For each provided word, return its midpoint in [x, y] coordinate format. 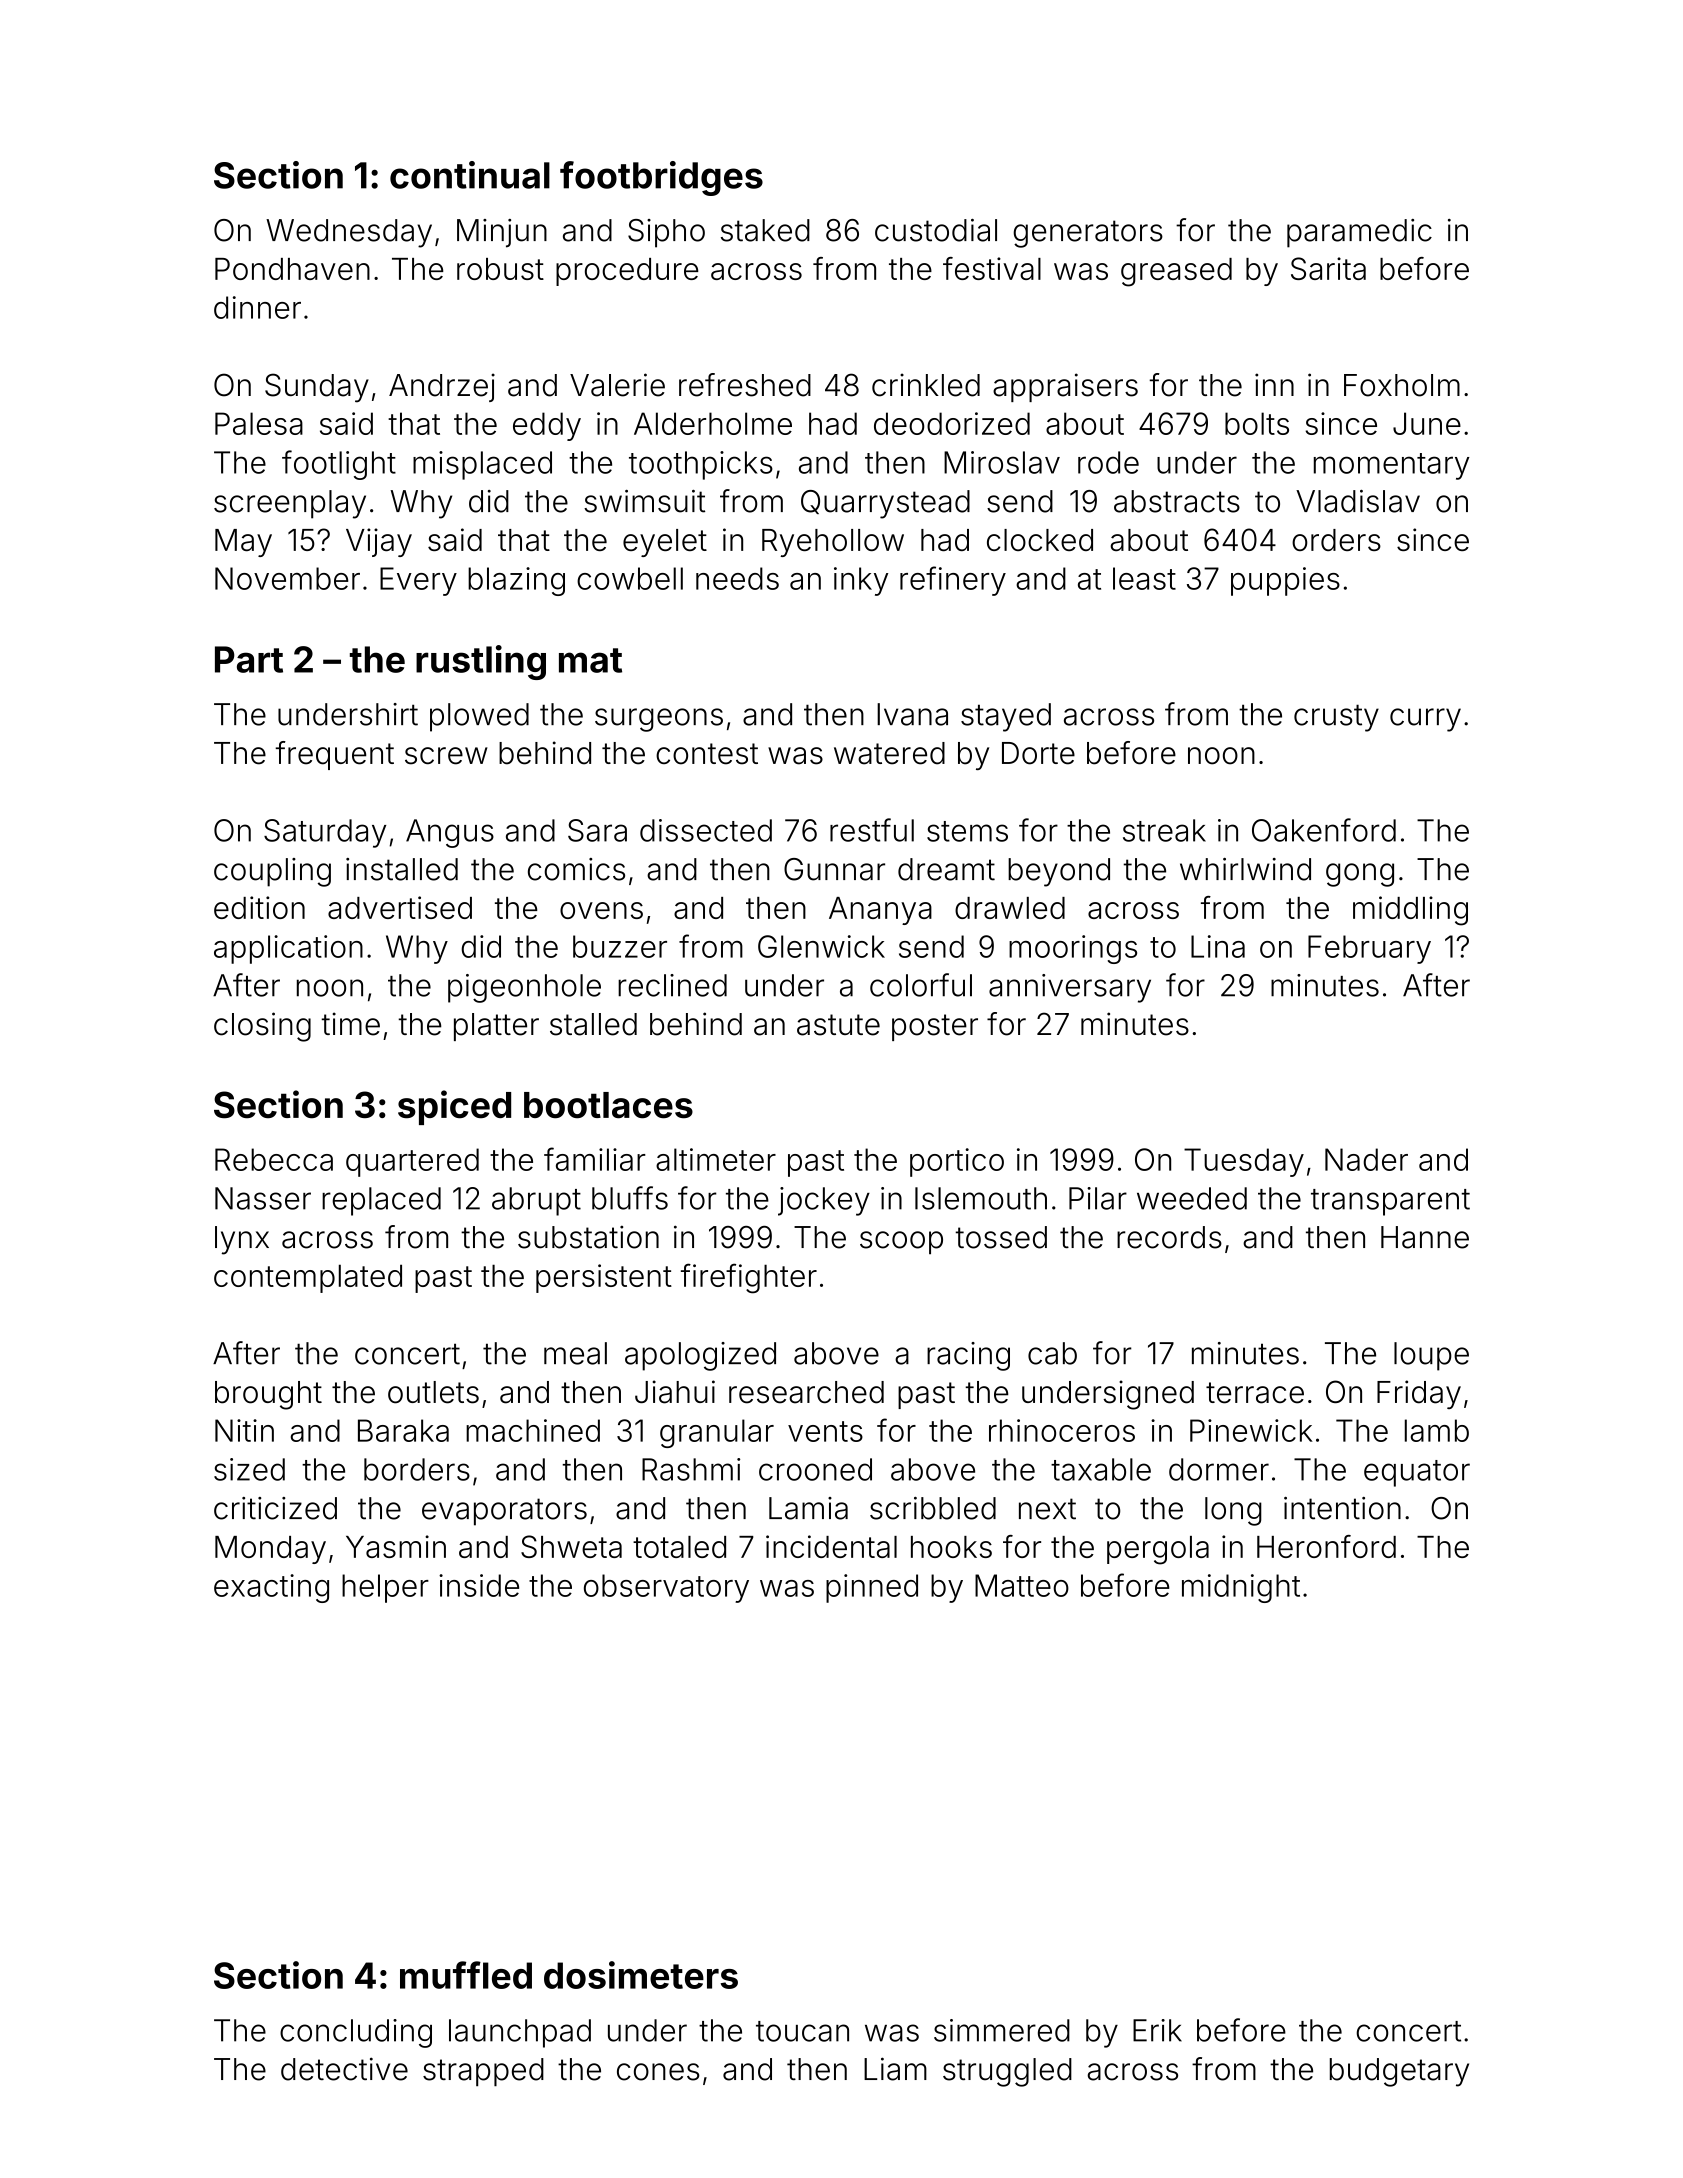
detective [344, 2069]
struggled [1007, 2072]
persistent [604, 1278]
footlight [339, 465]
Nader [1366, 1159]
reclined [672, 985]
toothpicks [701, 465]
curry [1425, 720]
